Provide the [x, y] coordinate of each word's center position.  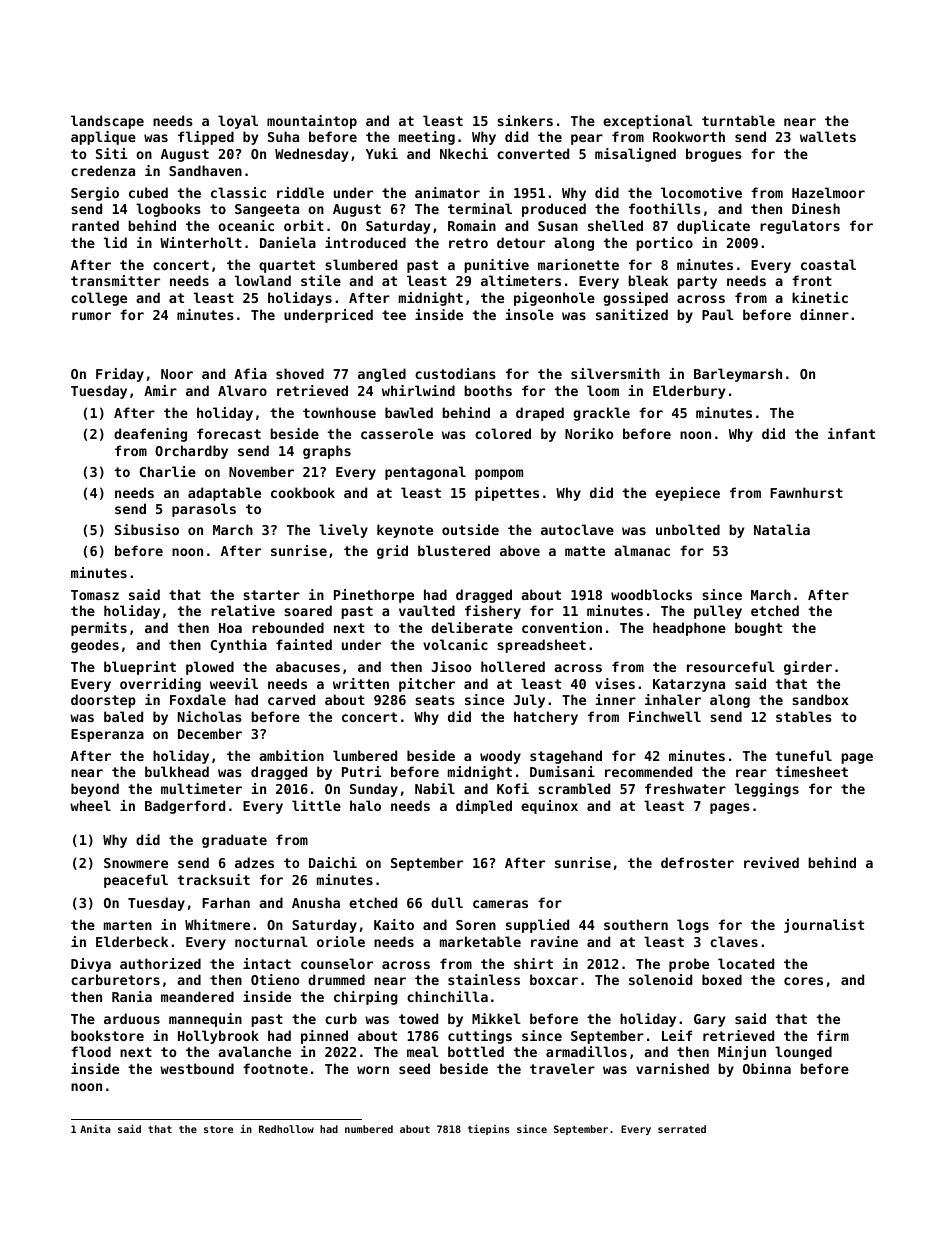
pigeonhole [554, 299]
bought [758, 629]
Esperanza [107, 735]
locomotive [701, 192]
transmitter [115, 280]
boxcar [554, 979]
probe [689, 965]
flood [91, 1051]
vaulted [427, 610]
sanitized [632, 314]
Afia [250, 373]
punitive [496, 266]
